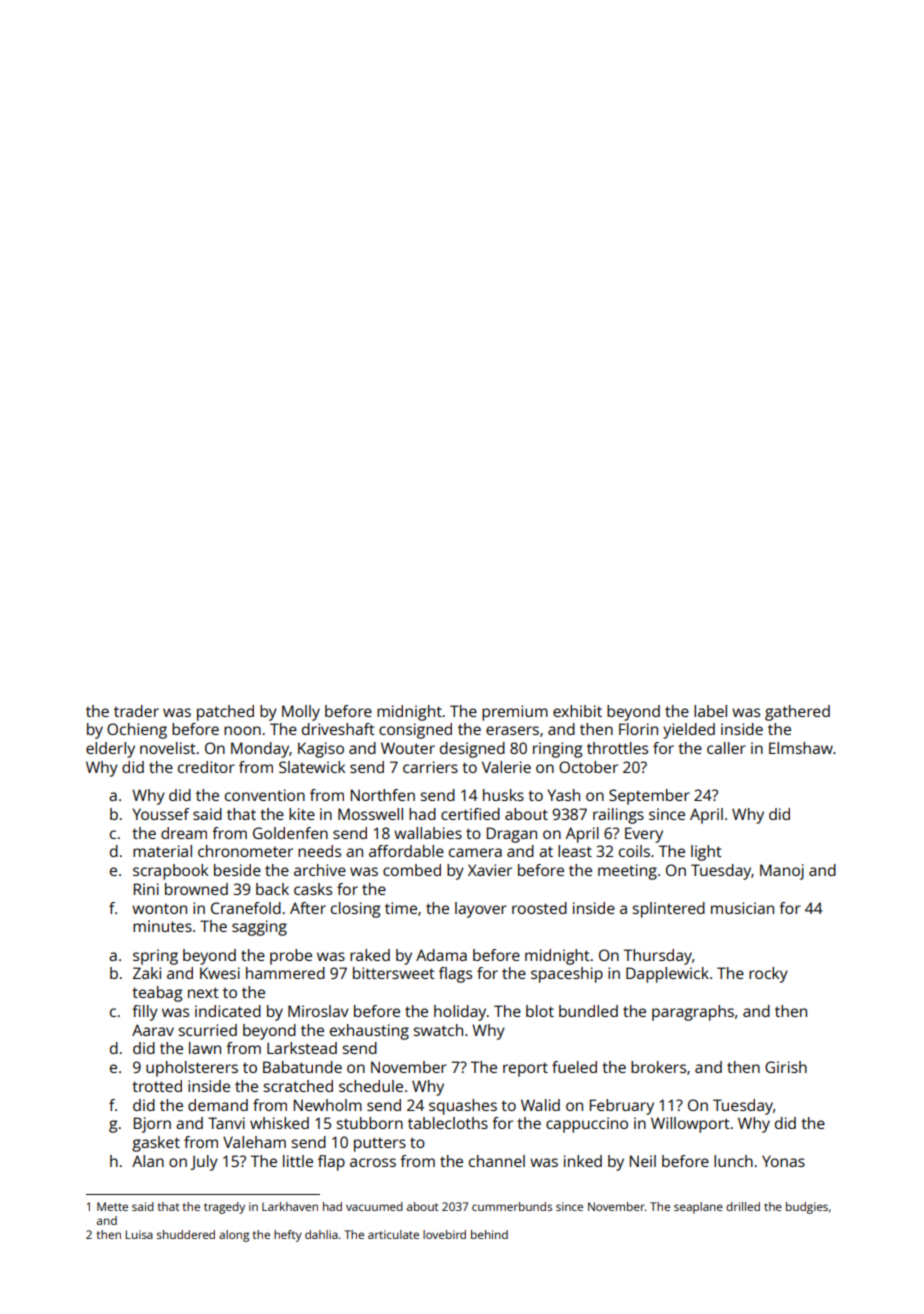 Image resolution: width=924 pixels, height=1314 pixels. Describe the element at coordinates (371, 1086) in the page. I see `schedule` at that location.
